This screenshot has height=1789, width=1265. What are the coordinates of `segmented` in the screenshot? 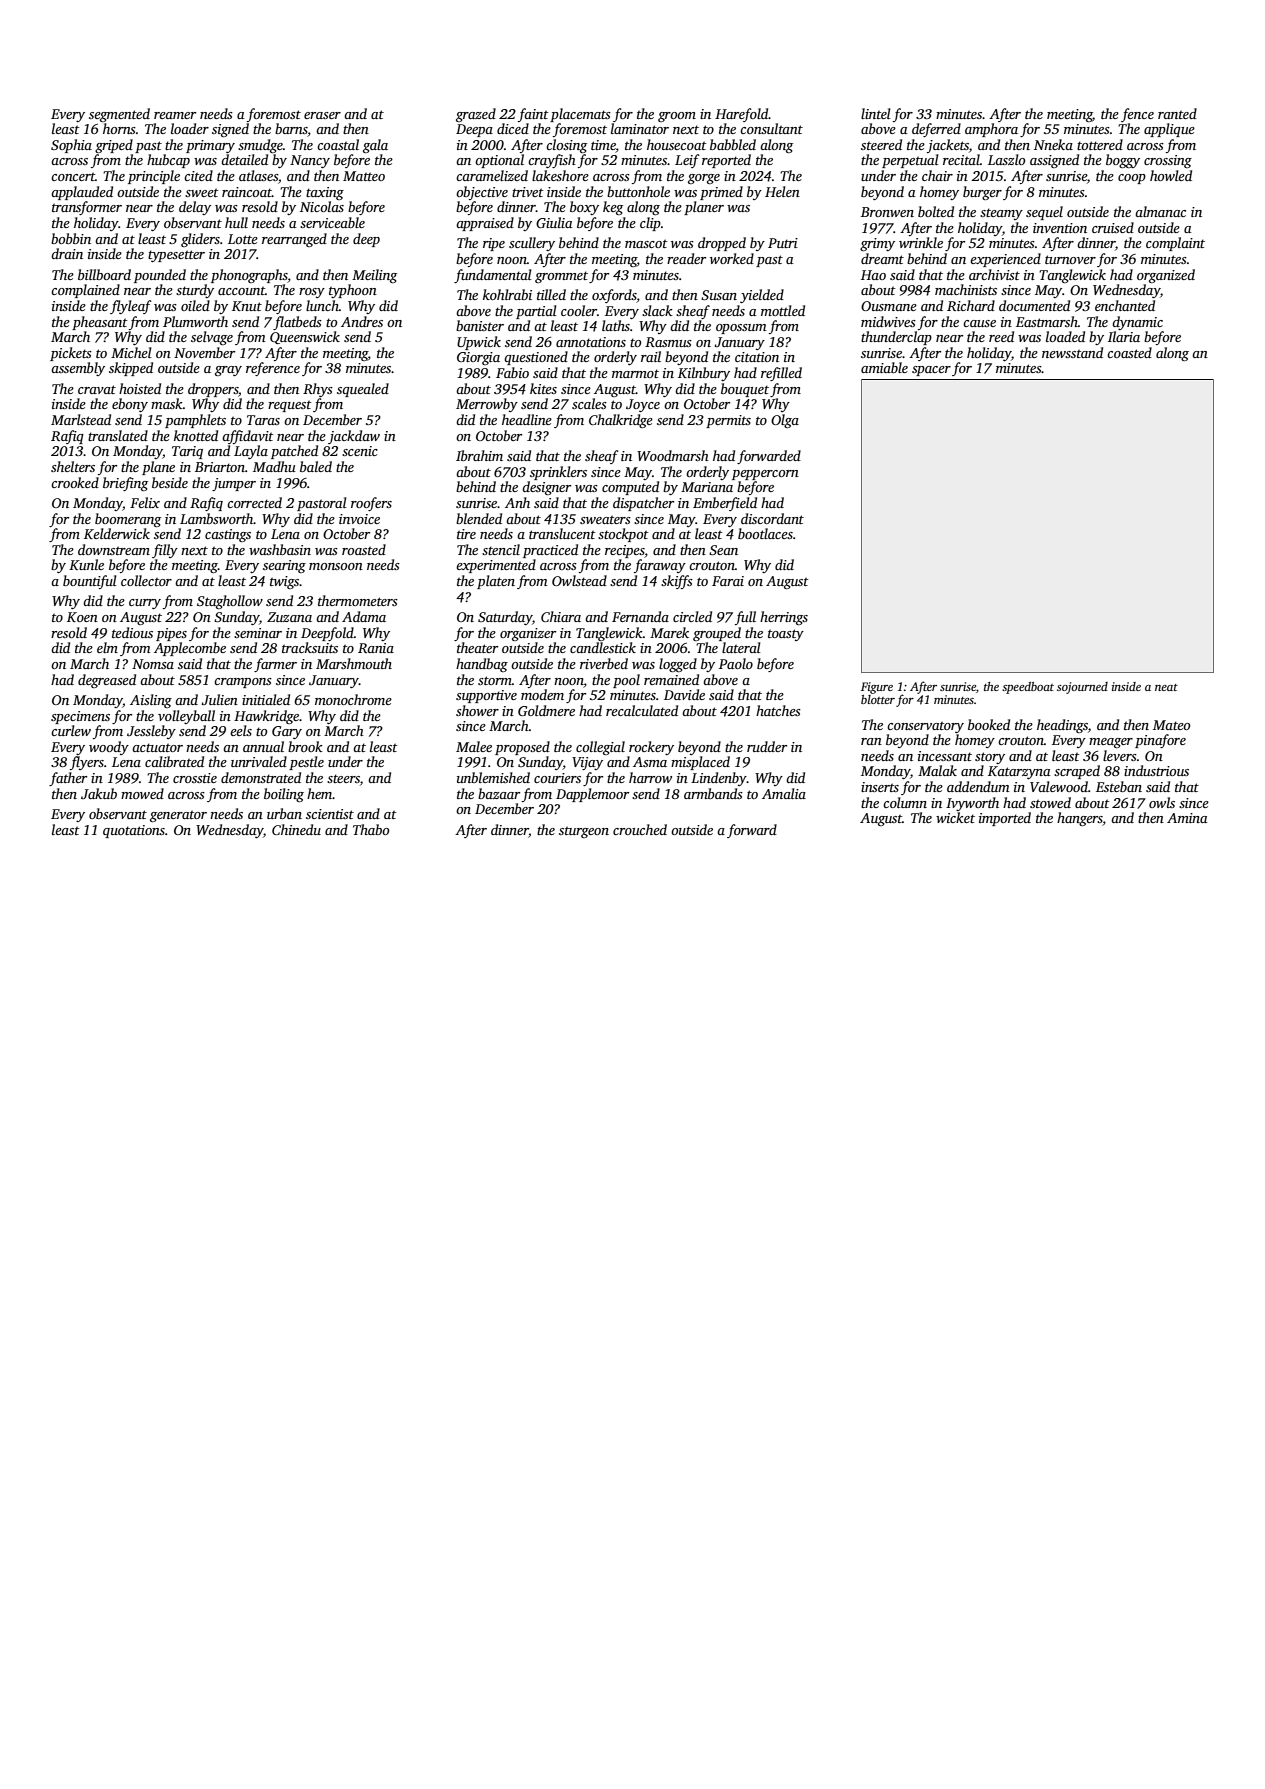 It's located at (119, 115).
